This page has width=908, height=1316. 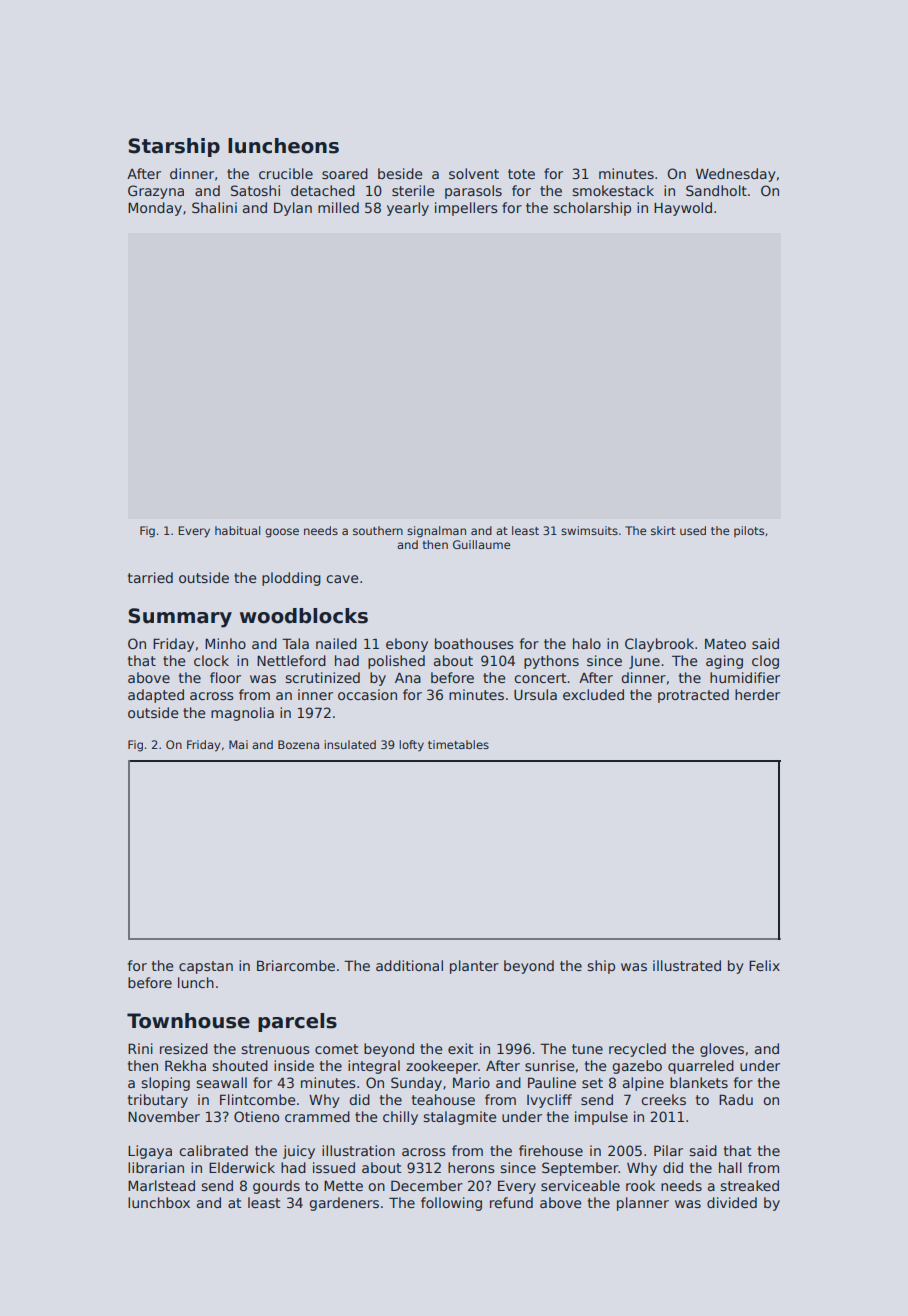 I want to click on signalman, so click(x=436, y=532).
